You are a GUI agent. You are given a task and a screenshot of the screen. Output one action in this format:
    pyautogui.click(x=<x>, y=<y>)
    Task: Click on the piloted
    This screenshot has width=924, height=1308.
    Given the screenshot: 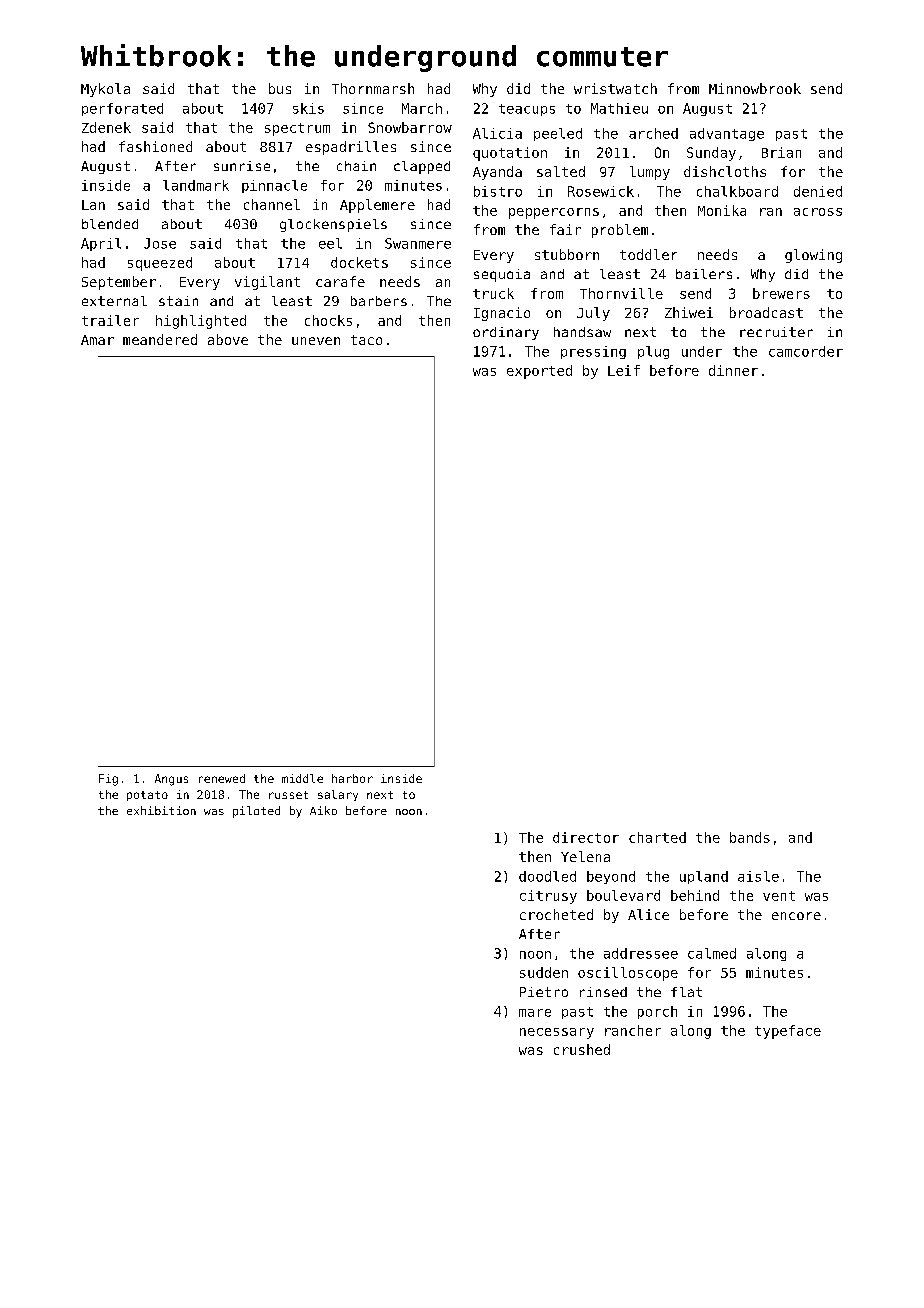 What is the action you would take?
    pyautogui.click(x=256, y=812)
